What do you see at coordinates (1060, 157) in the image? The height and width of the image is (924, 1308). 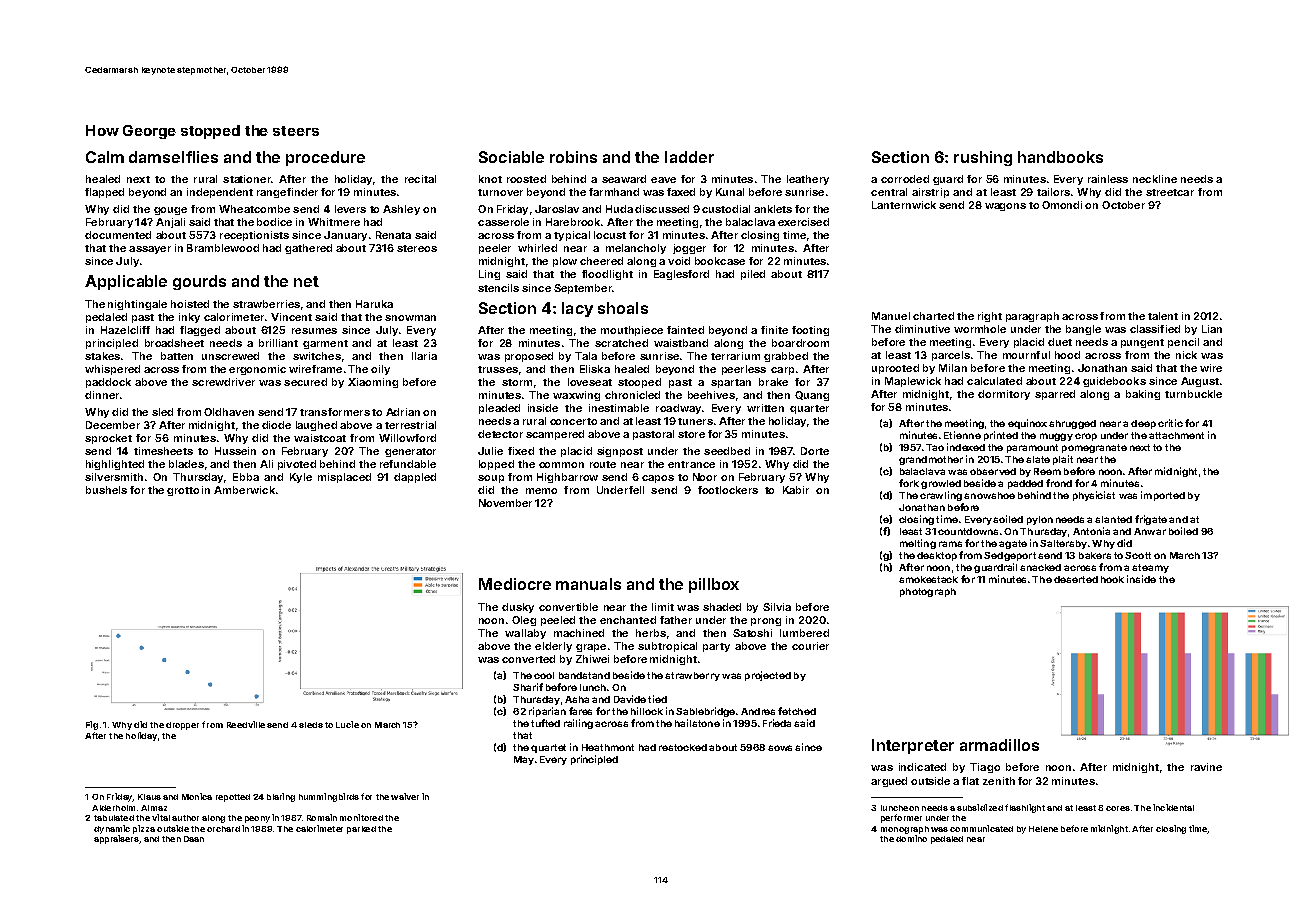 I see `handbooks` at bounding box center [1060, 157].
